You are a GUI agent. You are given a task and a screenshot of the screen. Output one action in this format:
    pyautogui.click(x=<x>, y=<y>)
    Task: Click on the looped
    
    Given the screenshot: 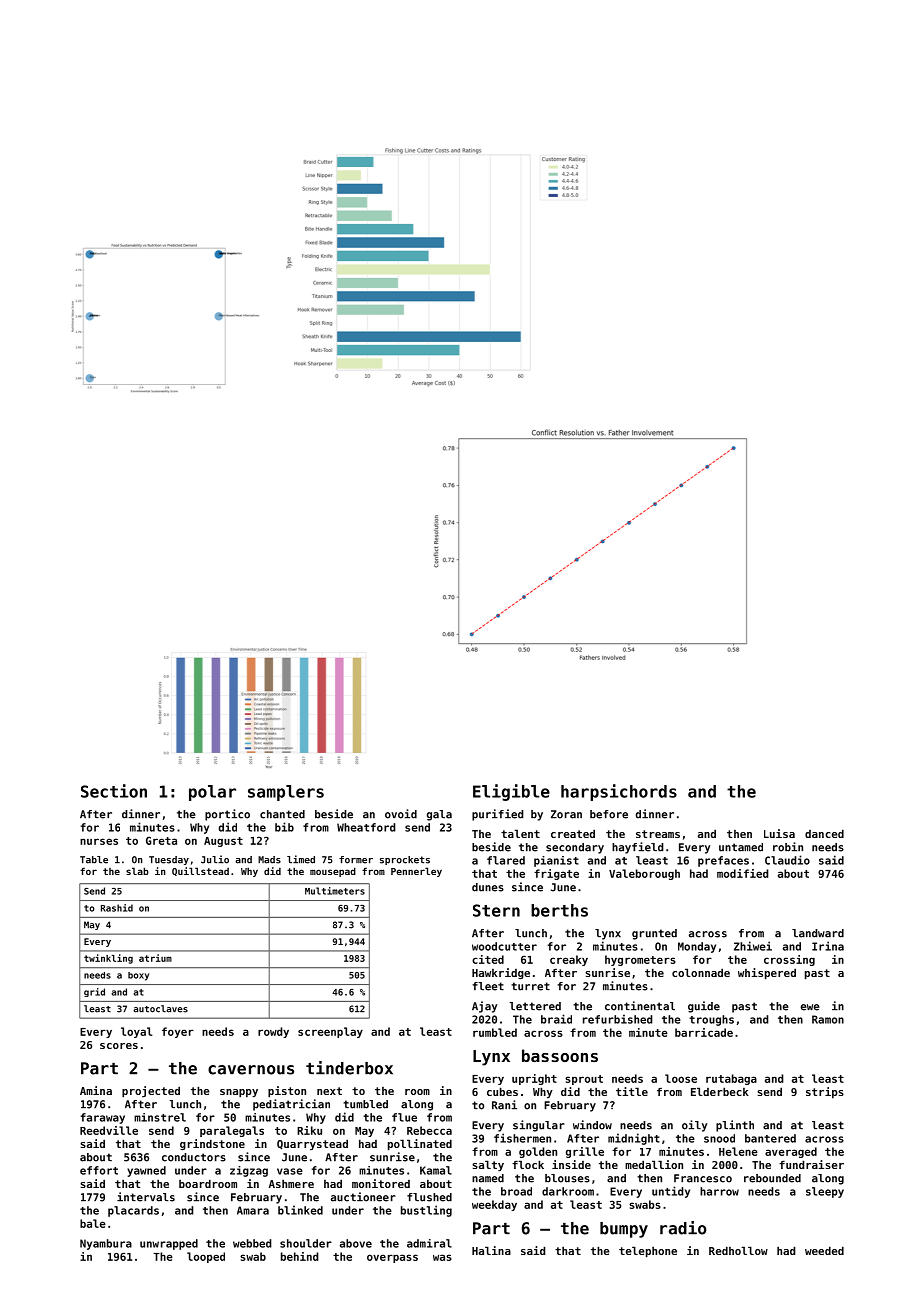 What is the action you would take?
    pyautogui.click(x=206, y=1257)
